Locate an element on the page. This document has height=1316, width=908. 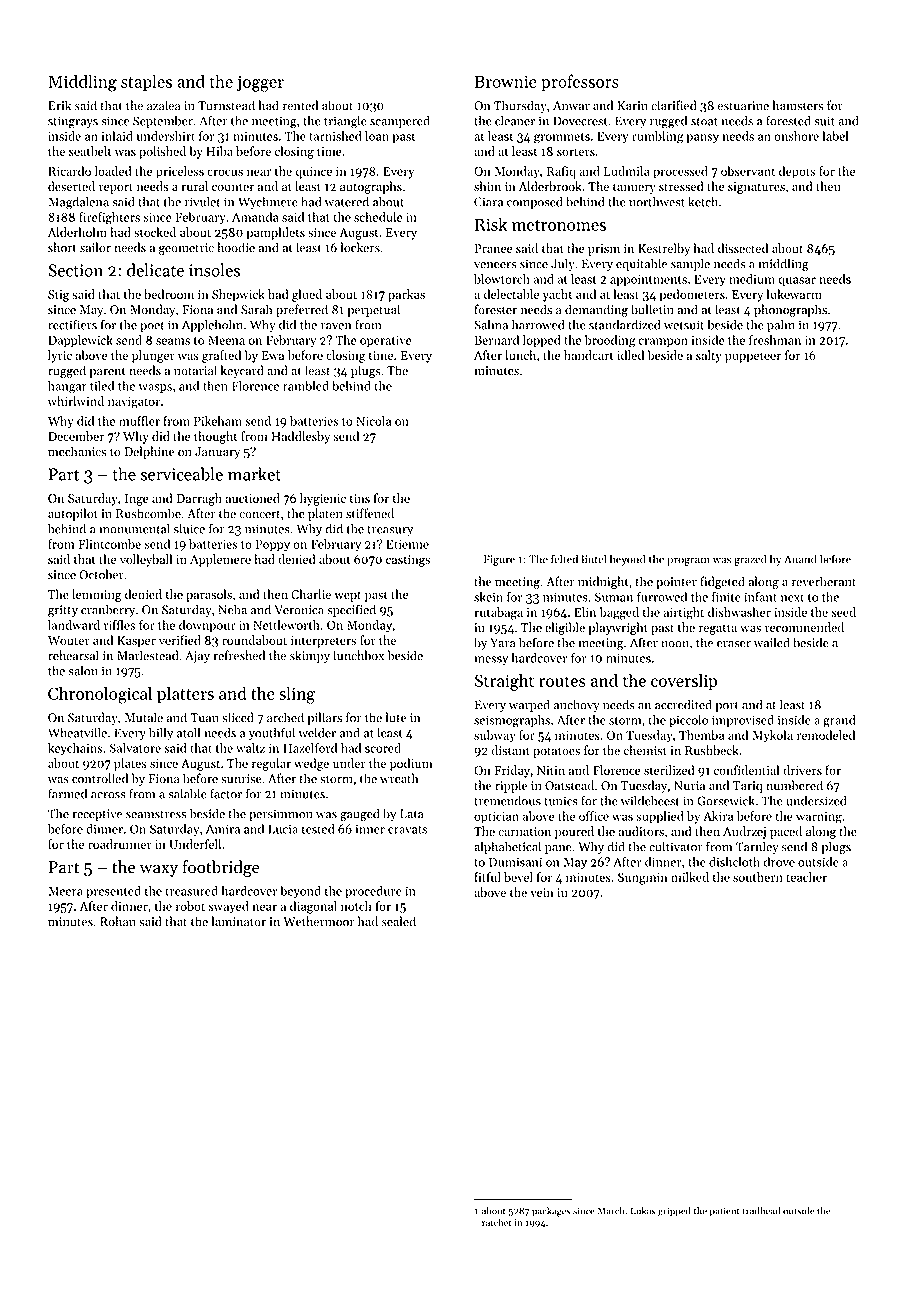
ketch is located at coordinates (703, 201).
